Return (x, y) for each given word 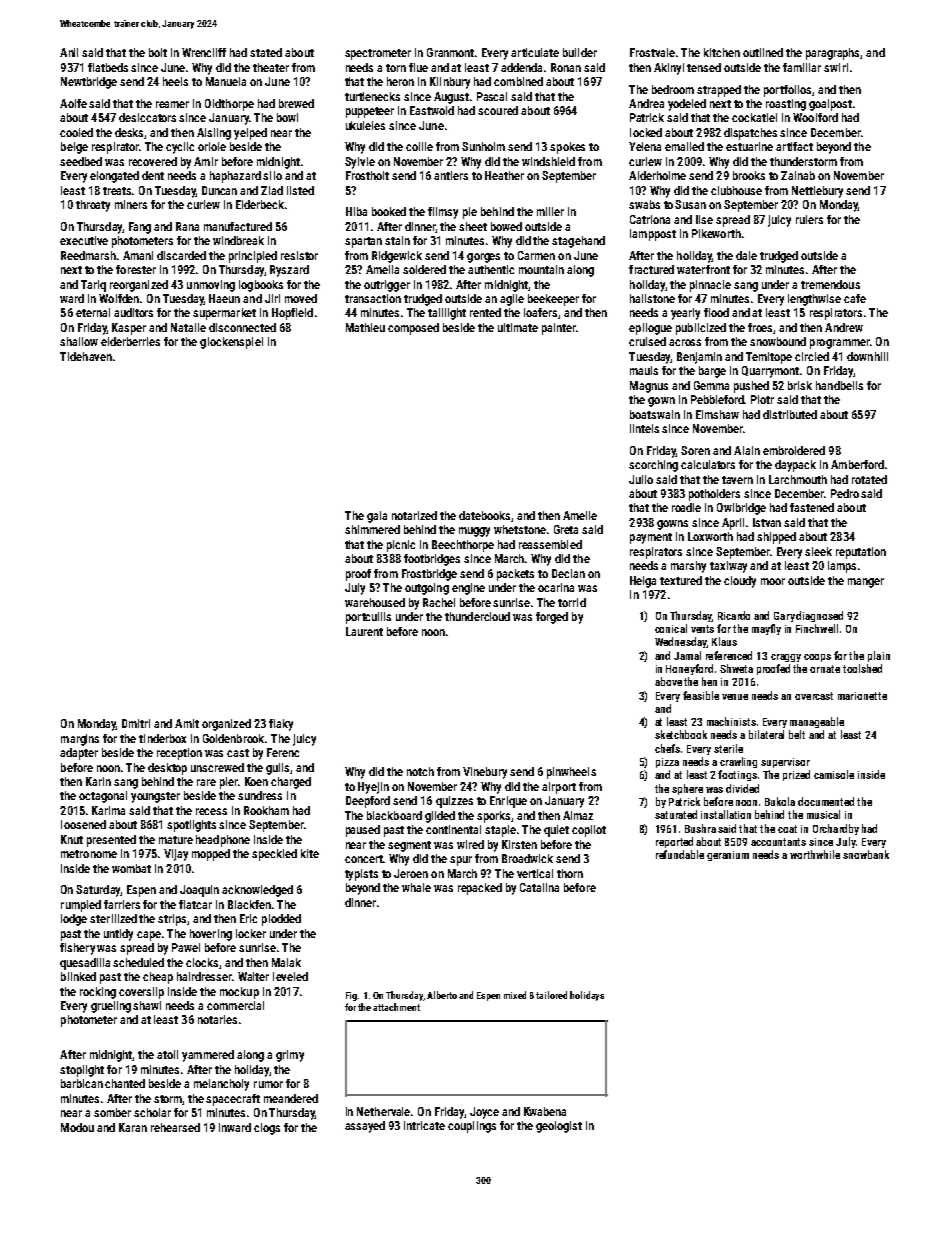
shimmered (372, 529)
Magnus (649, 387)
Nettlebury (817, 192)
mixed (515, 995)
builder (580, 52)
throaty (93, 206)
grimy (290, 1056)
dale (746, 255)
